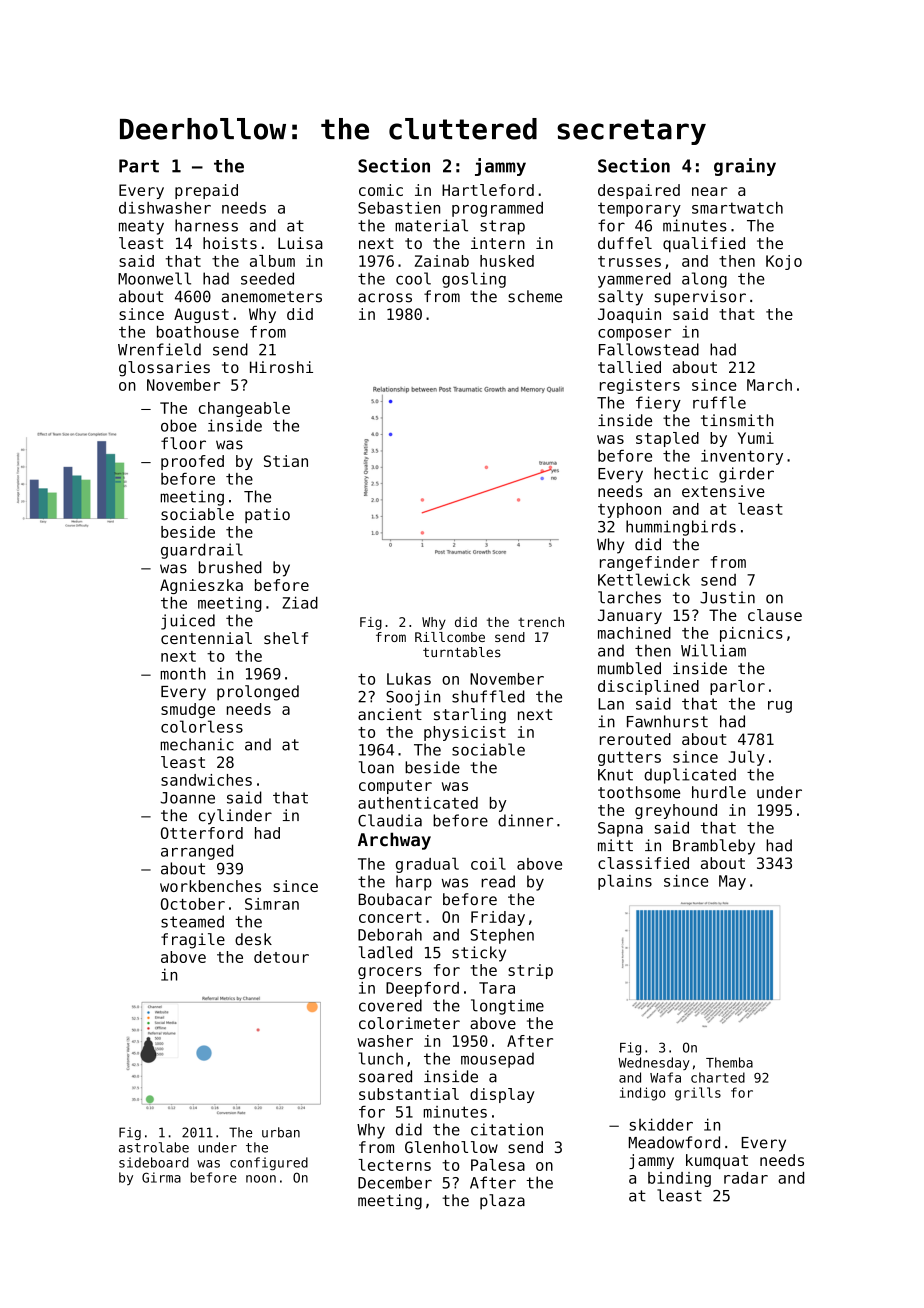 The image size is (924, 1308). I want to click on parlor, so click(737, 687).
